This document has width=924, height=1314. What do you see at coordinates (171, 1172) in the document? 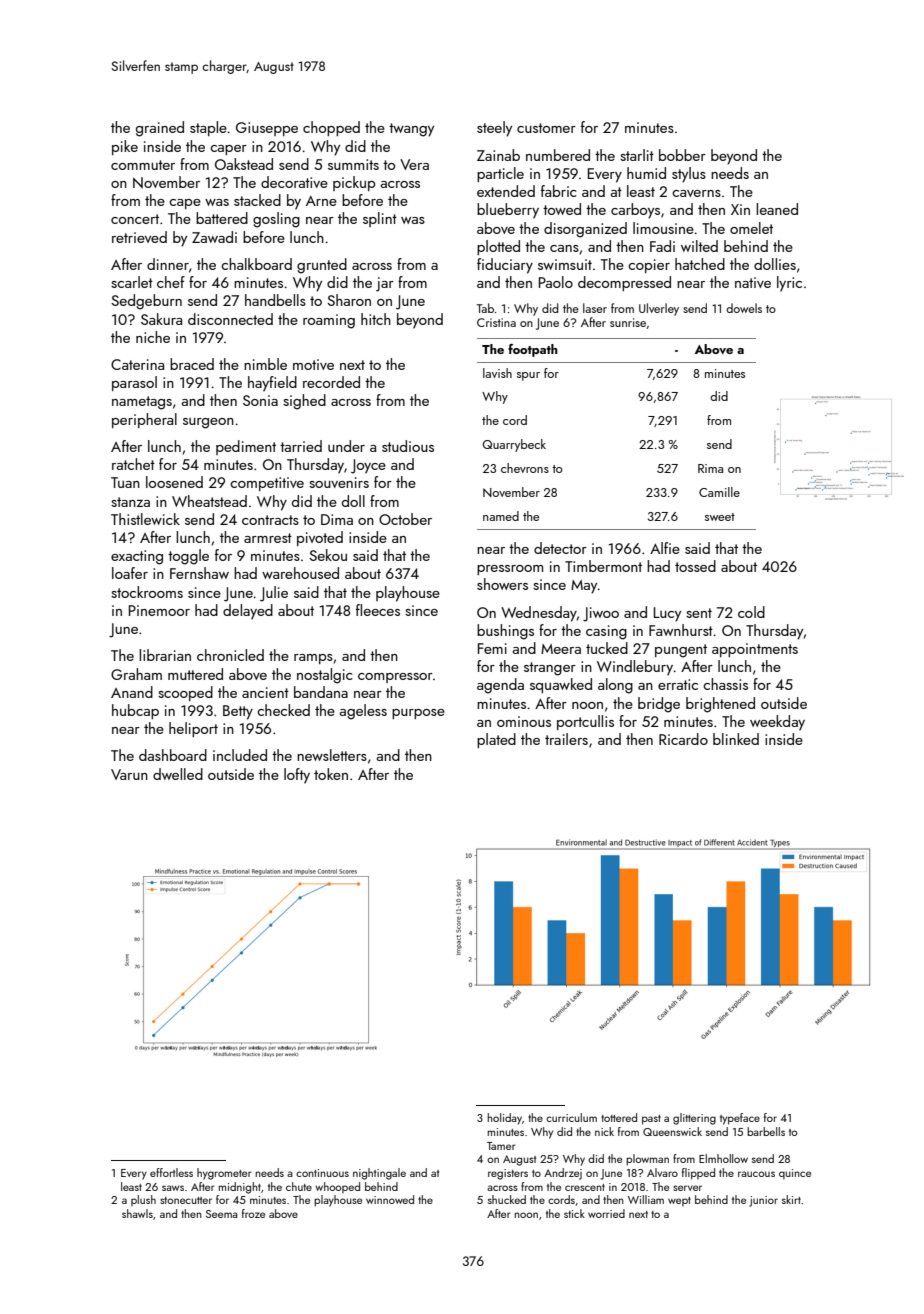
I see `effortless` at bounding box center [171, 1172].
